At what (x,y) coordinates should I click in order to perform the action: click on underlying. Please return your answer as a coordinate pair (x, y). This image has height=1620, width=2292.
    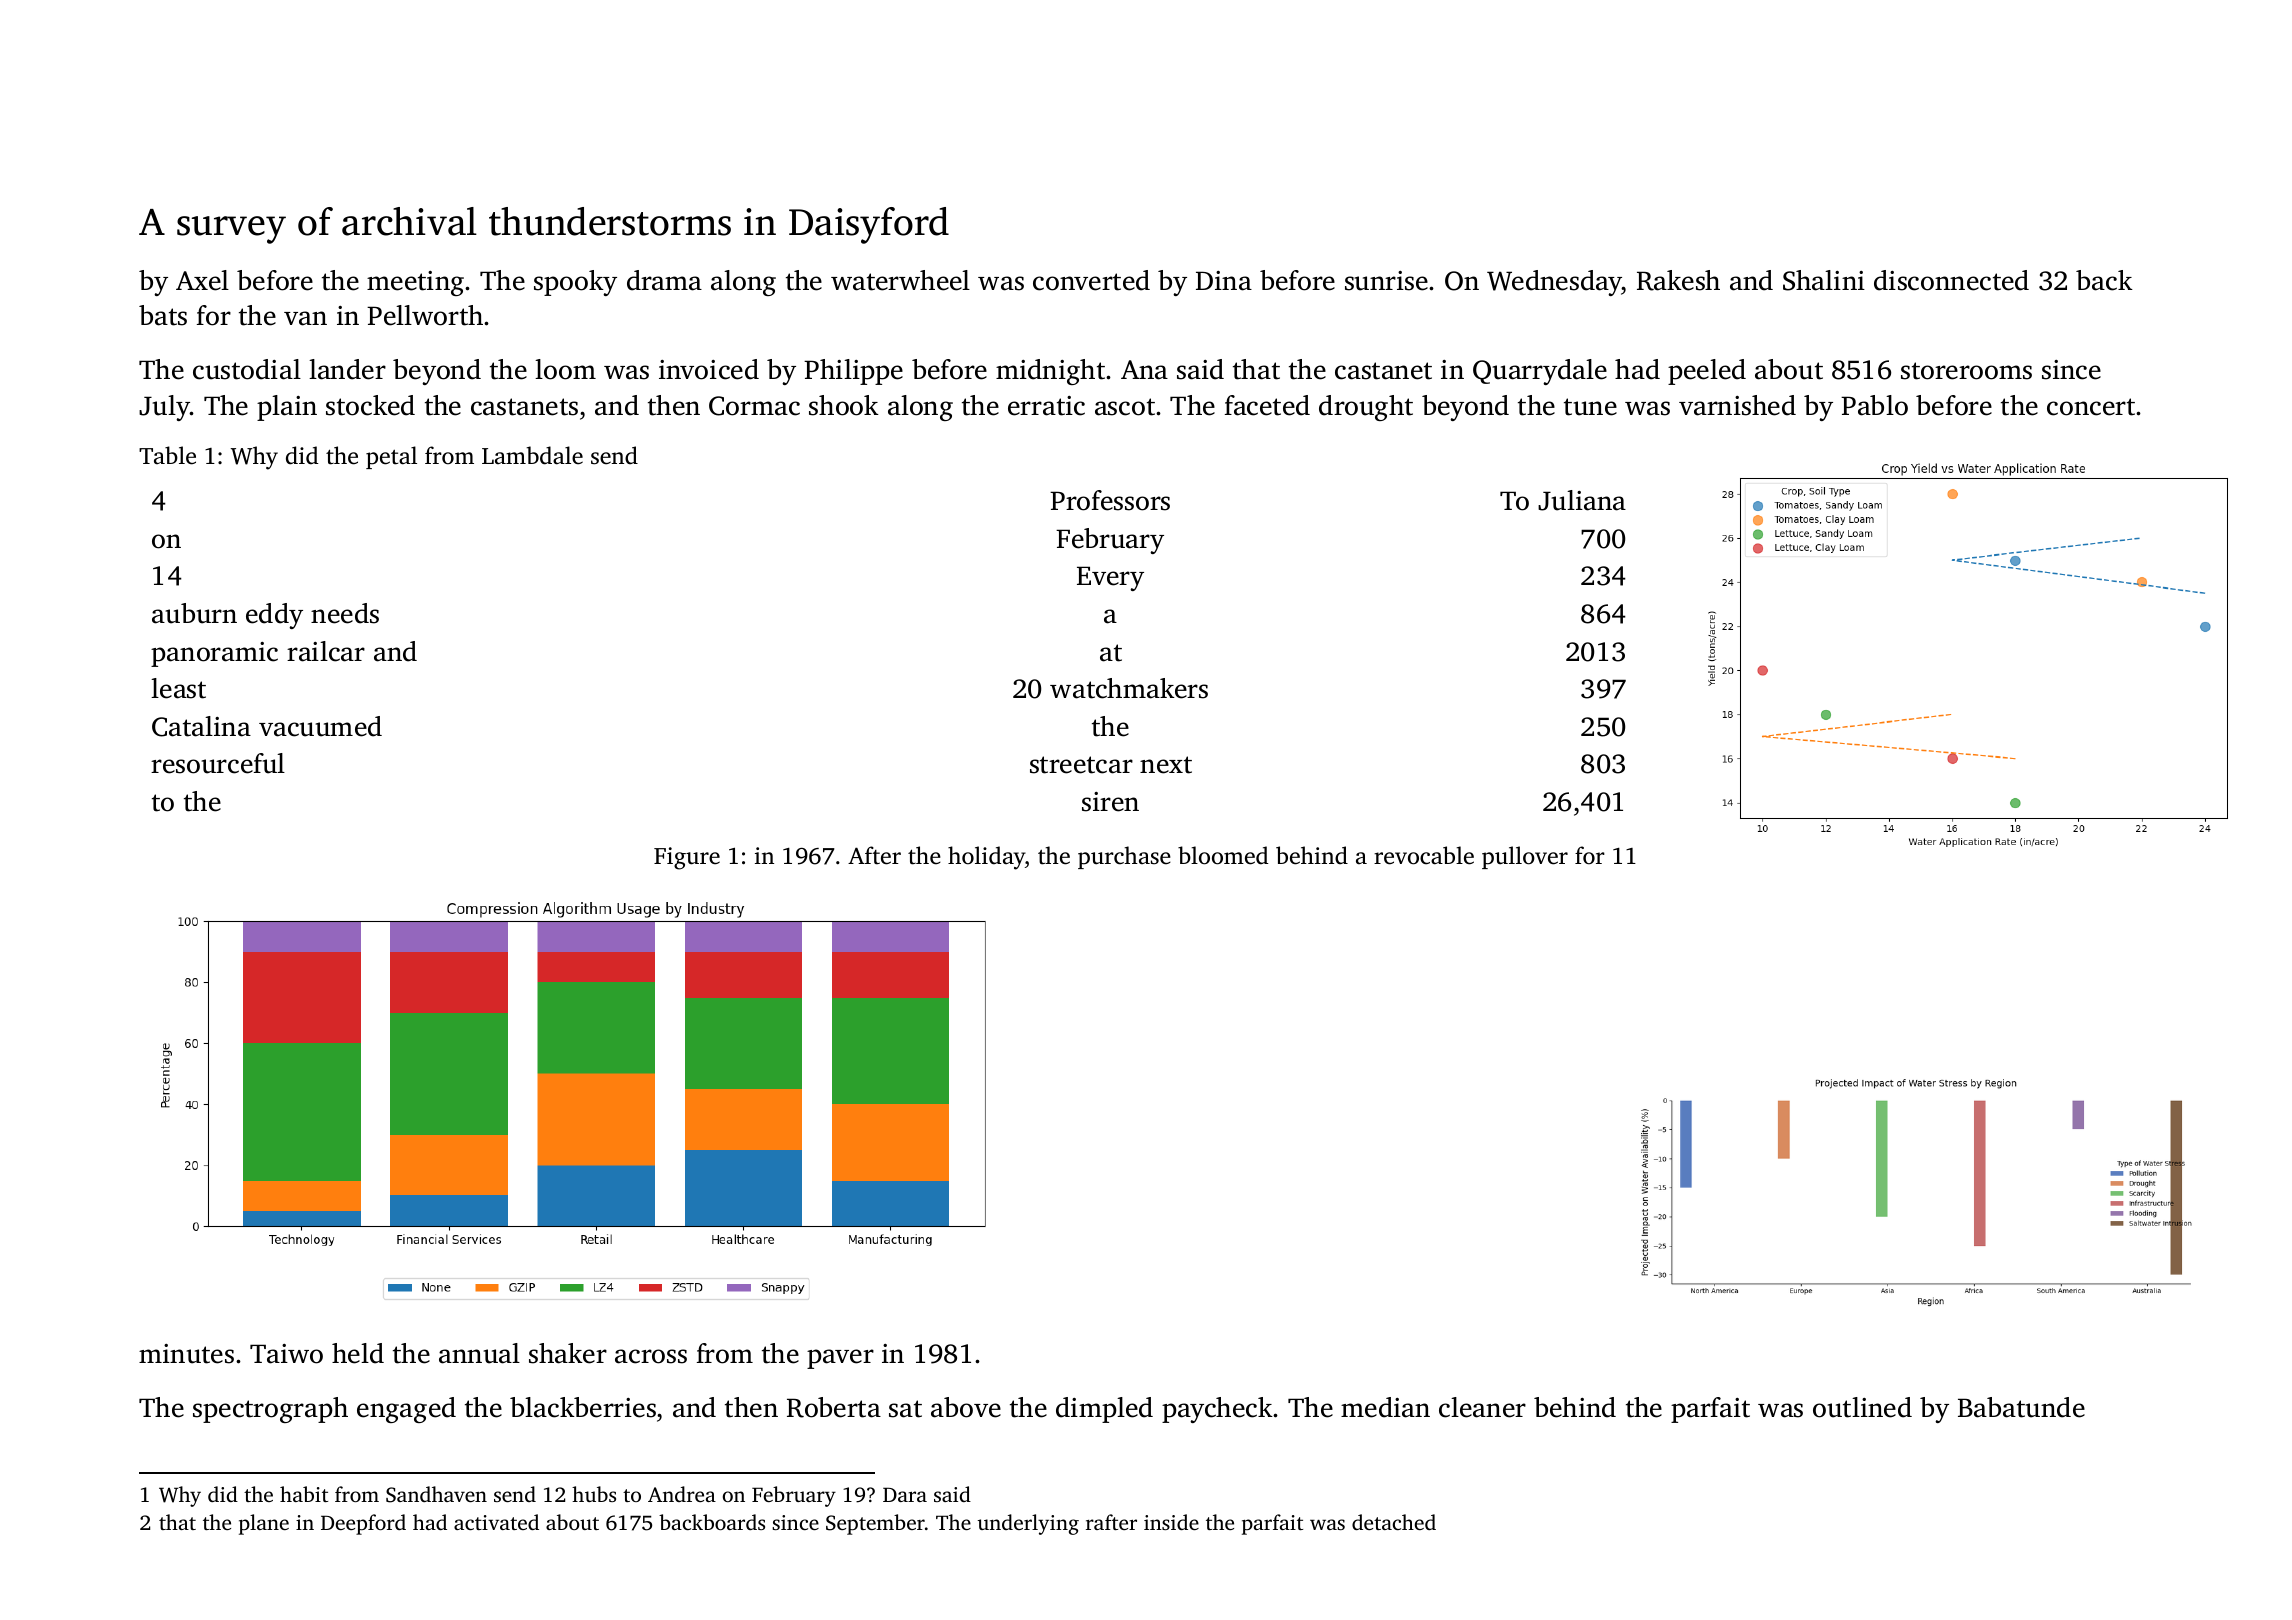
    Looking at the image, I should click on (1028, 1524).
